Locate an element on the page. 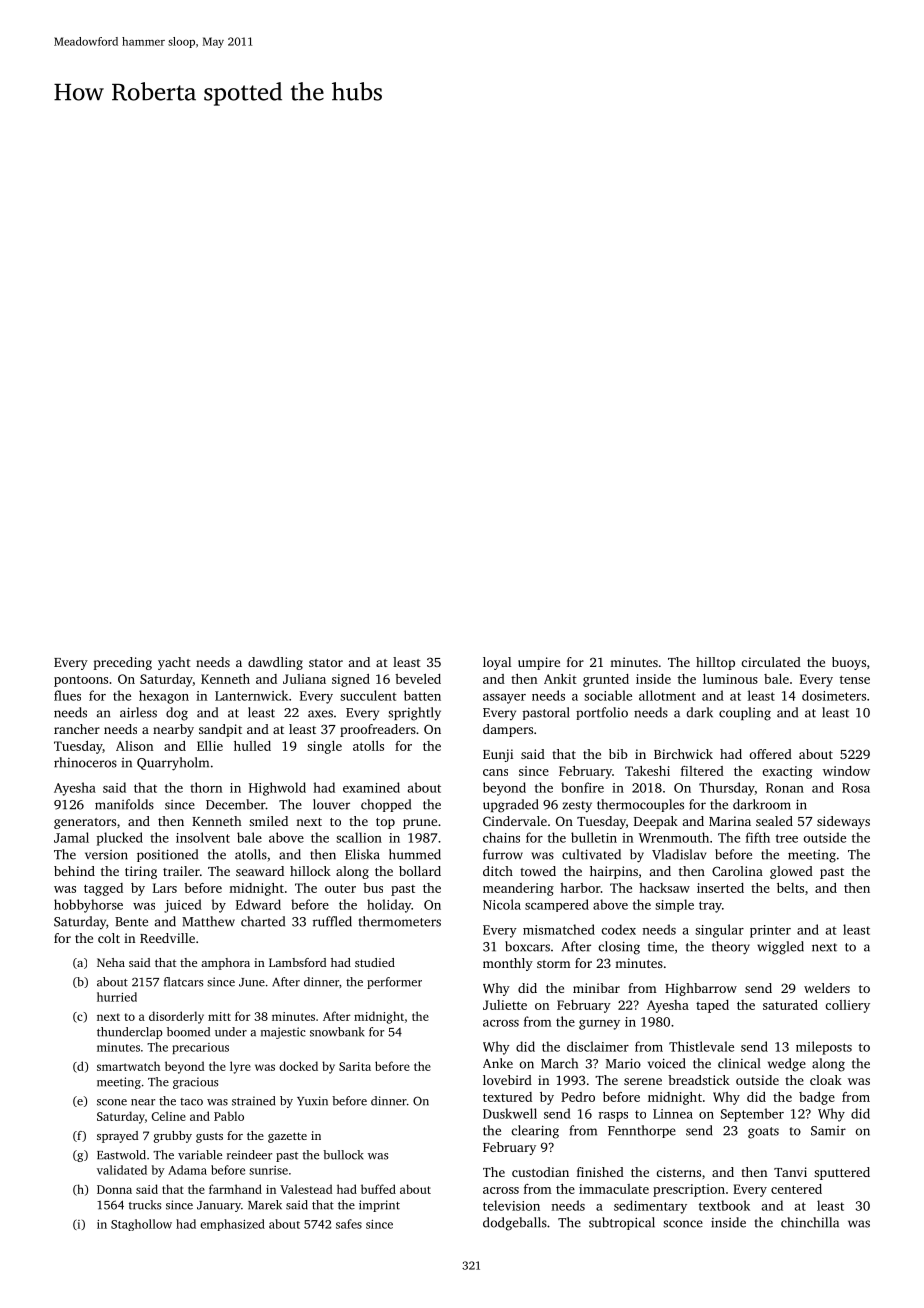  tagged is located at coordinates (103, 889).
